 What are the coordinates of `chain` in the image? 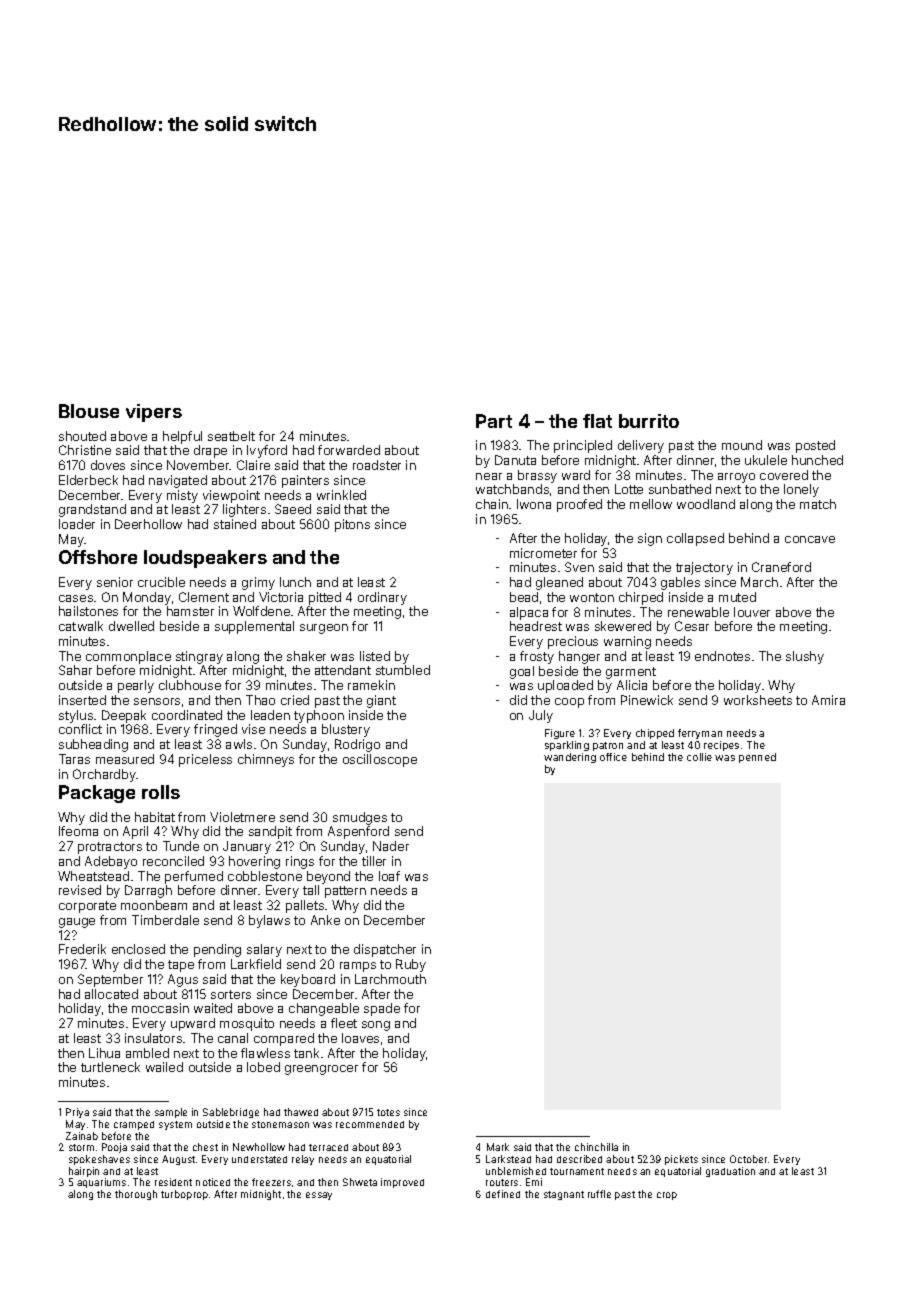 It's located at (492, 504).
